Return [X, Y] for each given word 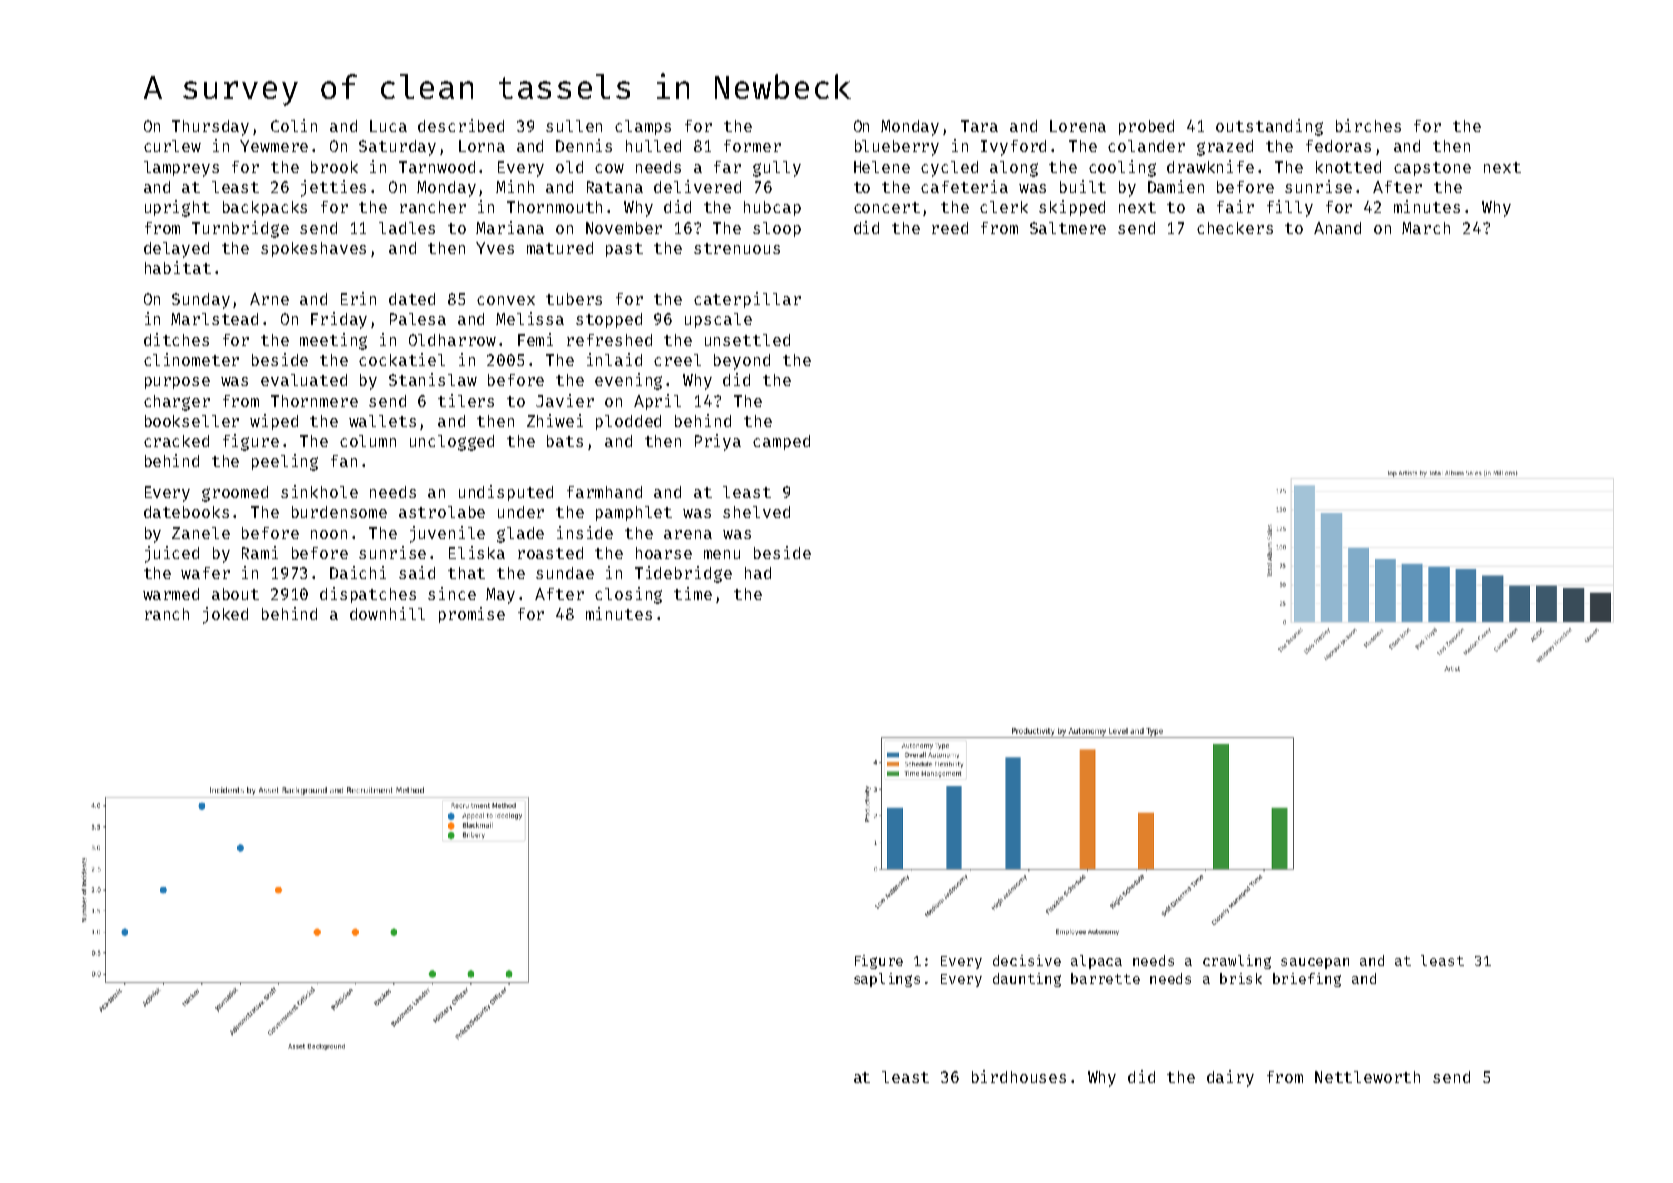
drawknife [1210, 166]
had [758, 573]
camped [781, 442]
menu [722, 554]
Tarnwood [437, 167]
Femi [535, 339]
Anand [1337, 228]
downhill [387, 613]
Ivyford [1013, 148]
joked [225, 615]
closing [628, 595]
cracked [176, 441]
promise [472, 615]
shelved [756, 512]
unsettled [747, 340]
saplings [887, 980]
